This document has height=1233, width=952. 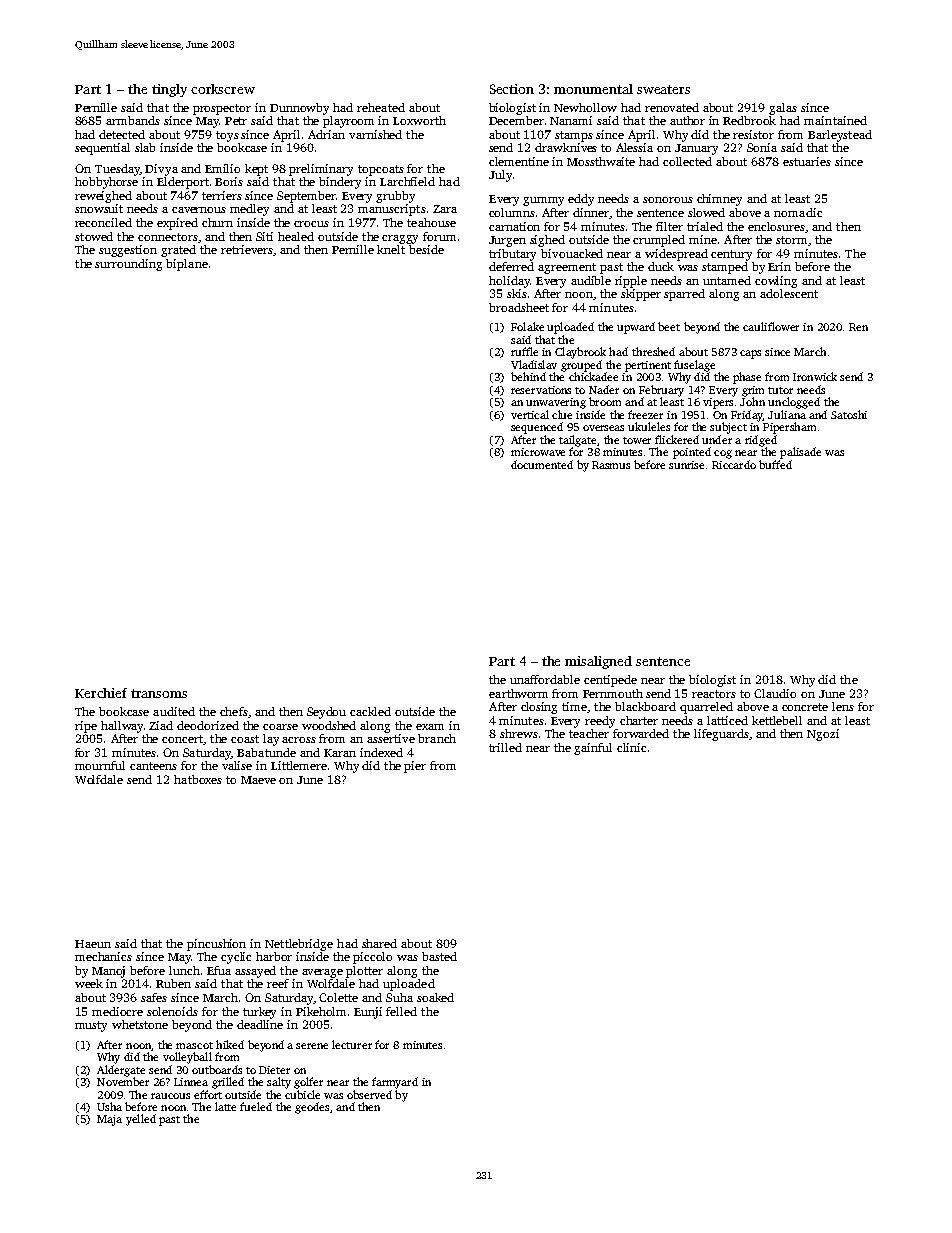 What do you see at coordinates (593, 749) in the document?
I see `gainful` at bounding box center [593, 749].
